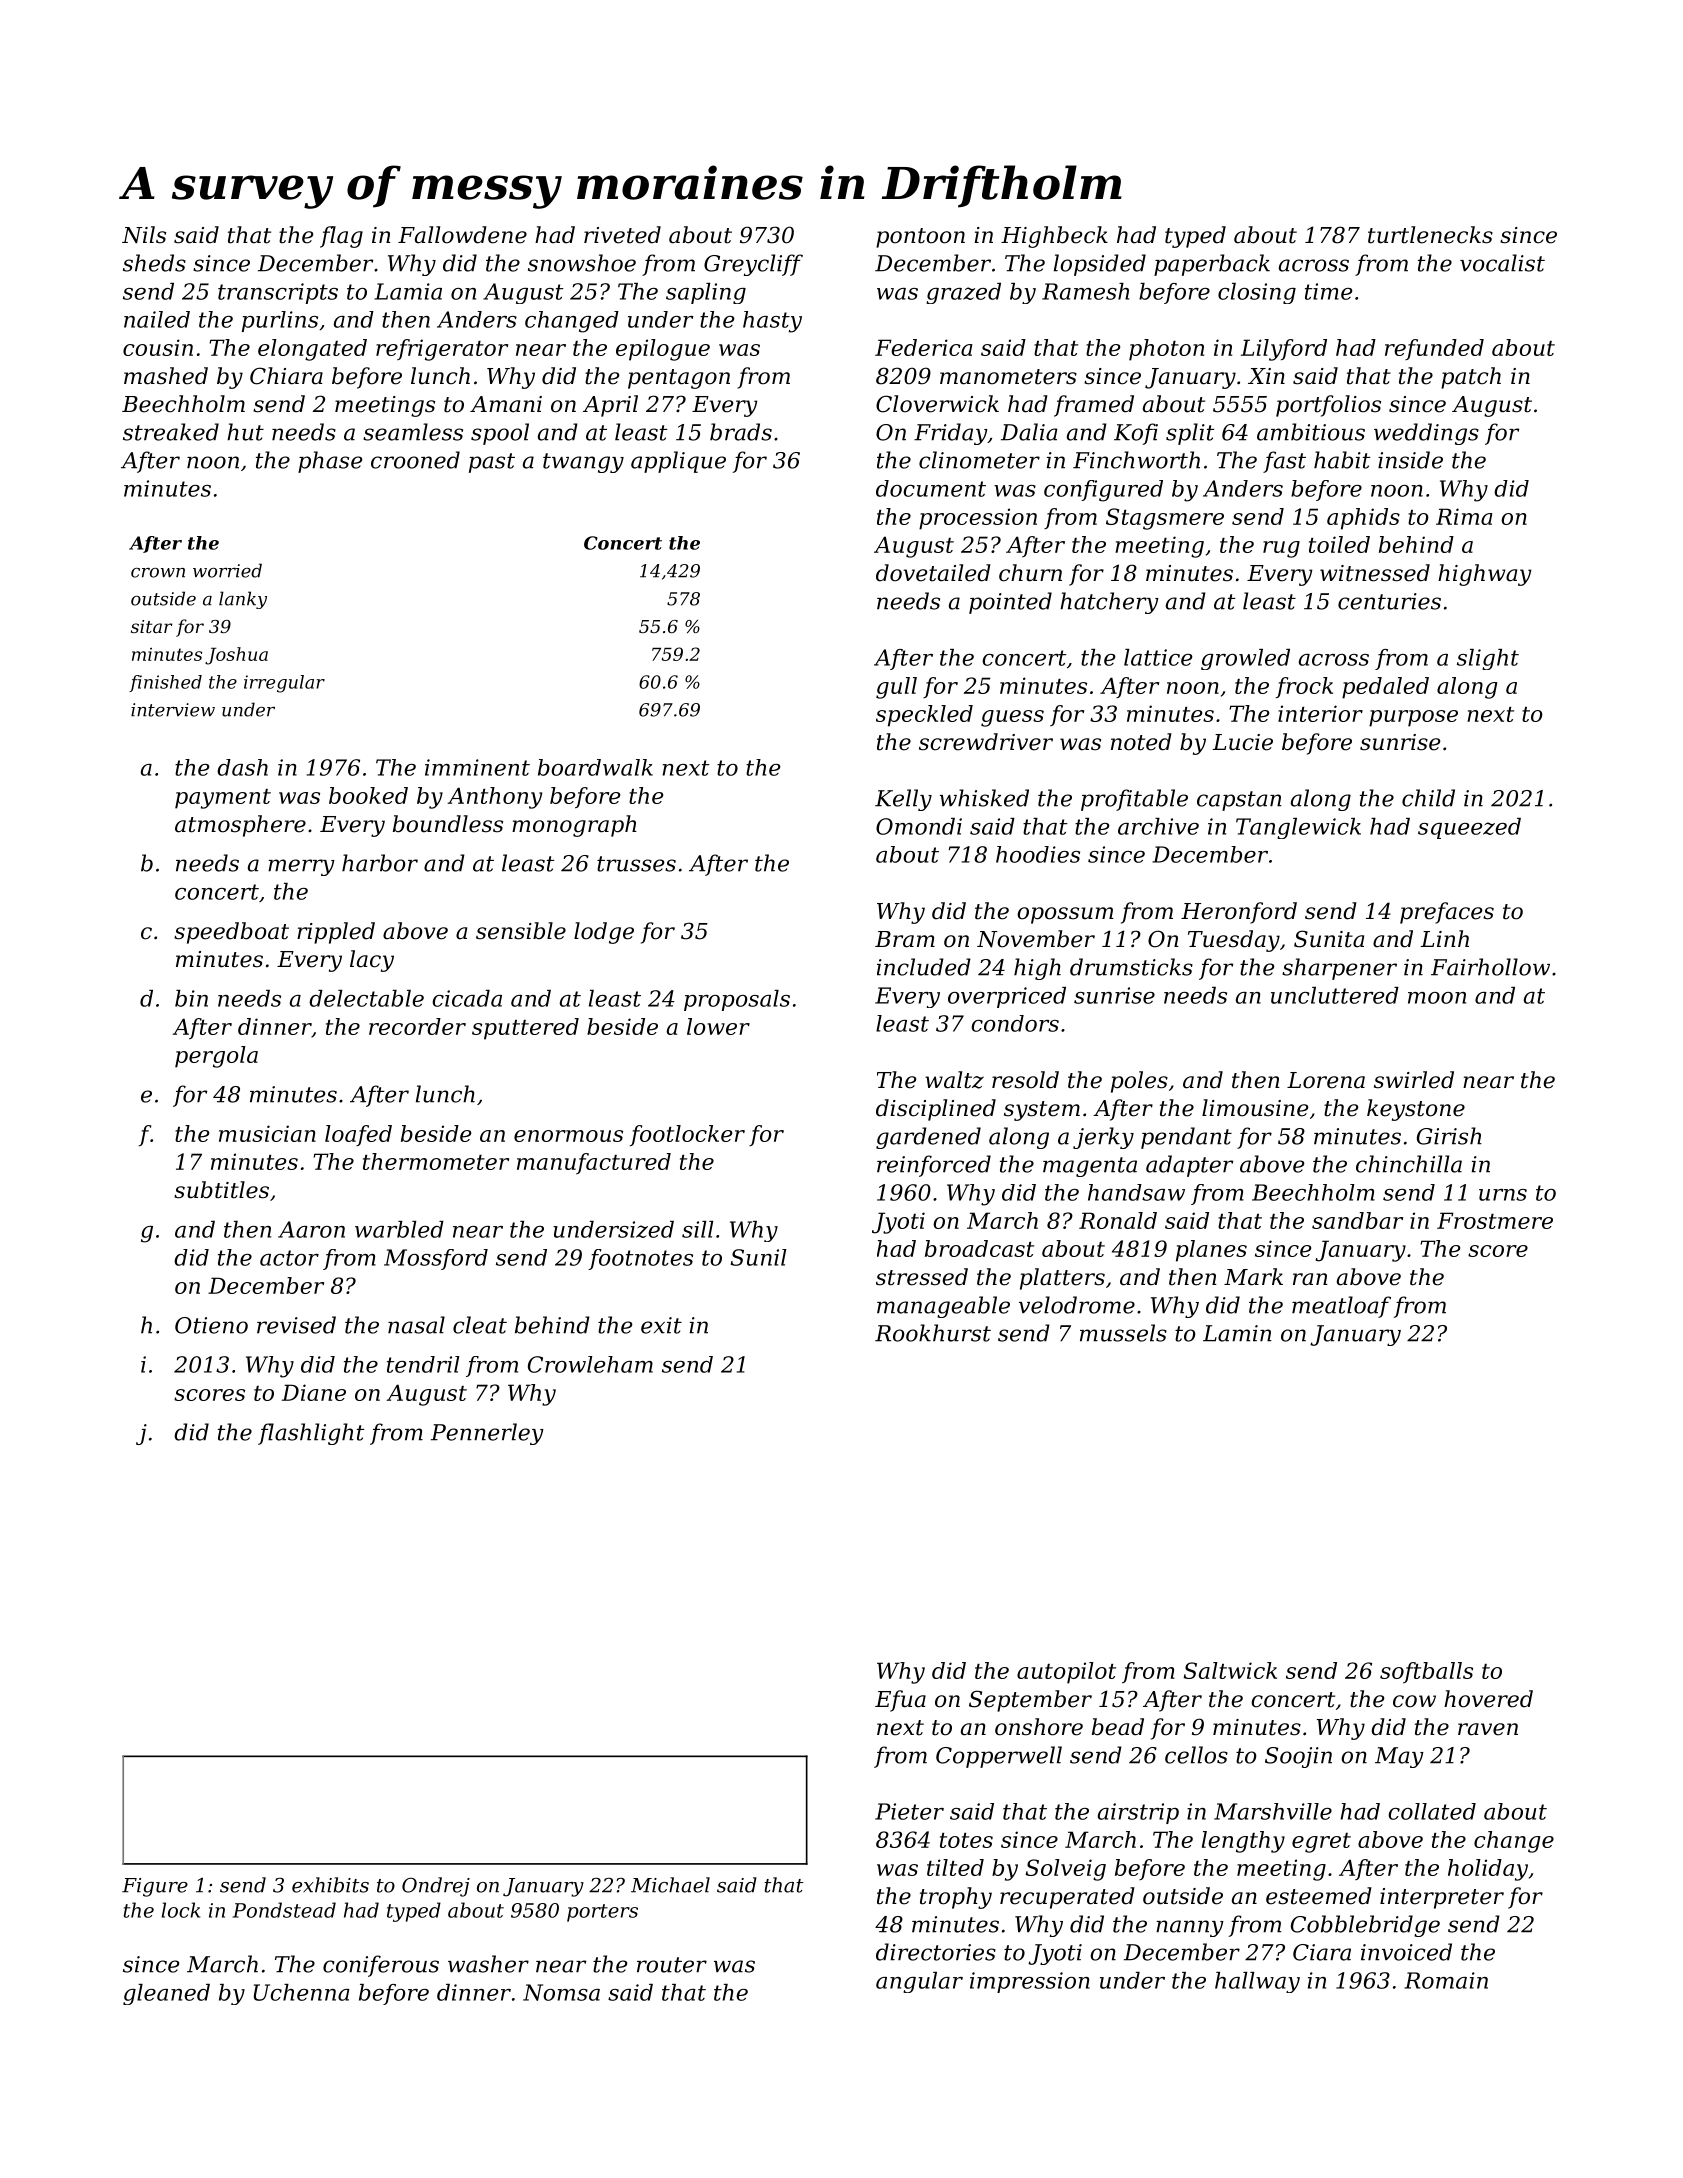 This image has height=2178, width=1683. What do you see at coordinates (924, 967) in the image?
I see `included` at bounding box center [924, 967].
